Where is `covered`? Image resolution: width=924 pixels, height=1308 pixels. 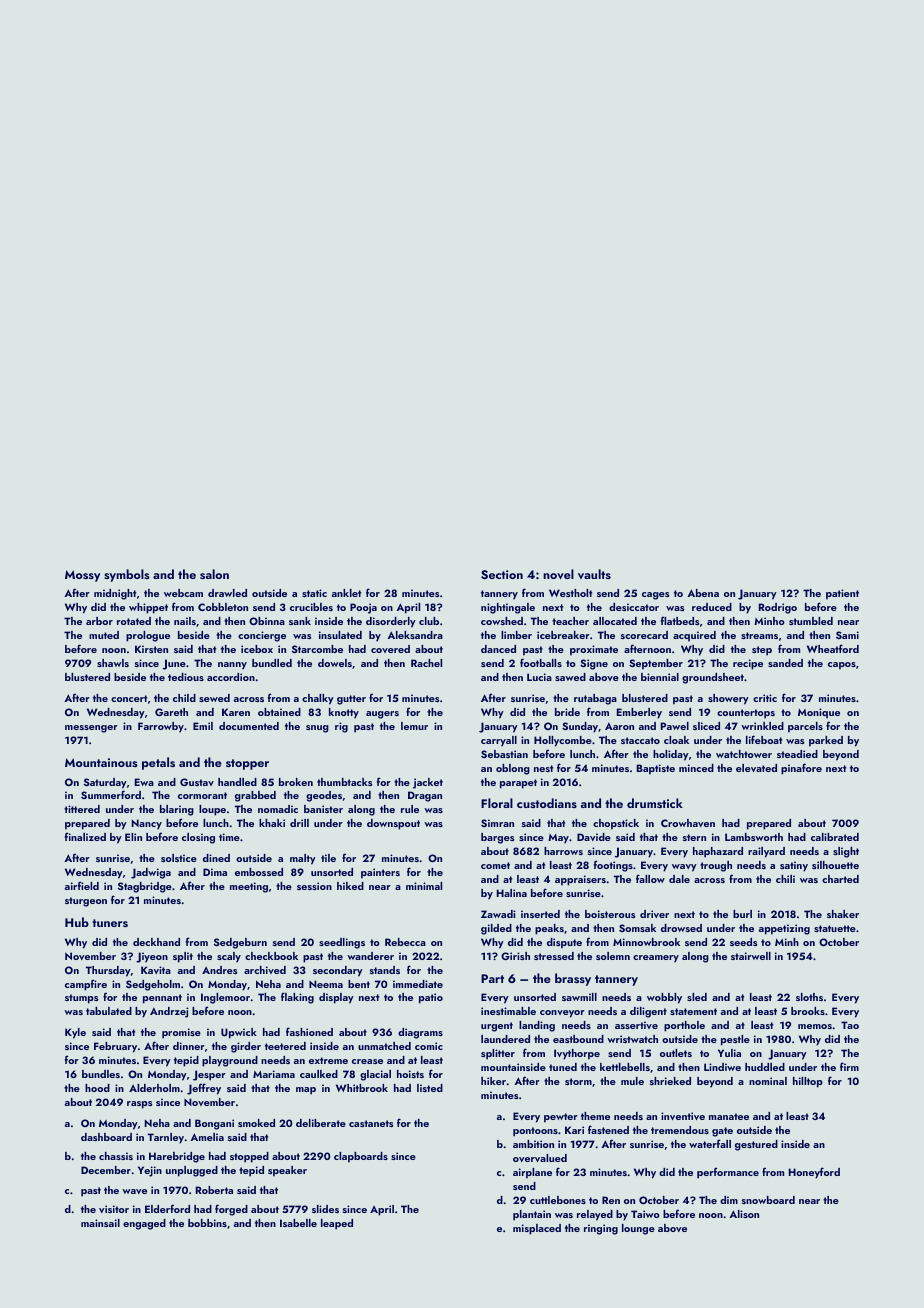 covered is located at coordinates (390, 649).
